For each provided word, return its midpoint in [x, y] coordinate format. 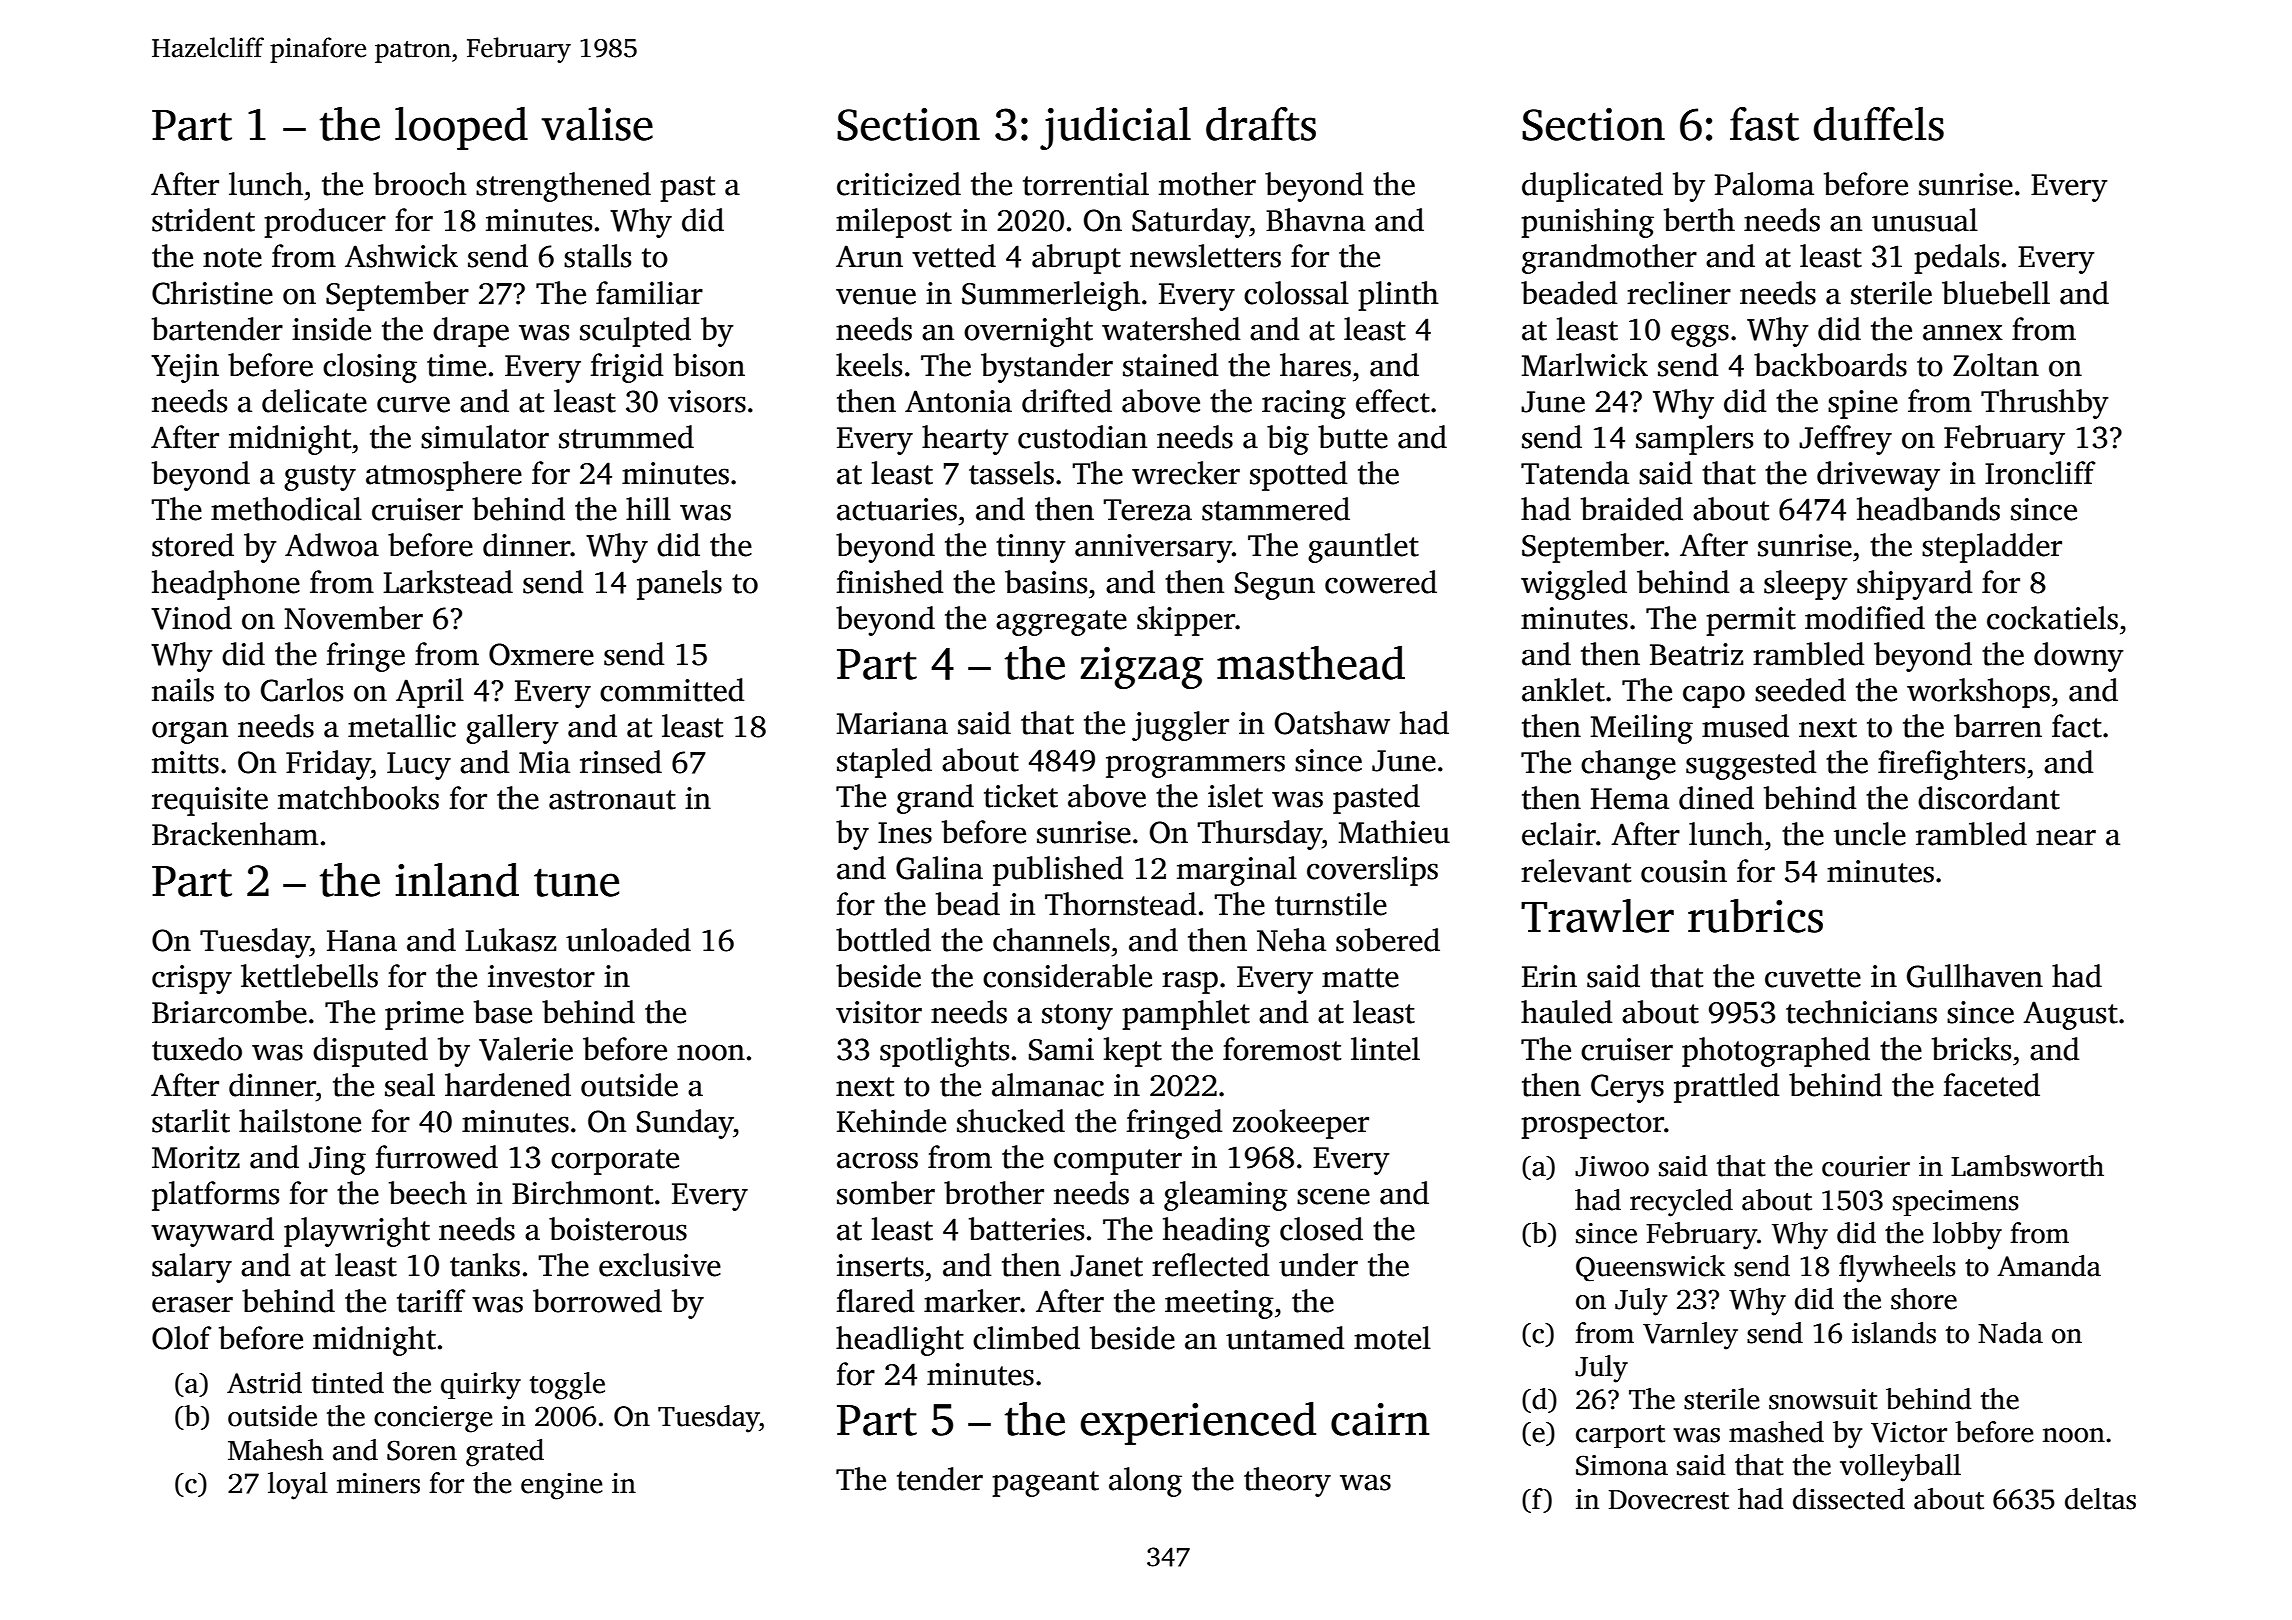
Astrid [264, 1383]
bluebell [1996, 293]
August [2070, 1015]
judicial [1115, 128]
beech [428, 1193]
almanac [1048, 1085]
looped [461, 128]
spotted [1299, 476]
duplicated [1592, 187]
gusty [320, 478]
